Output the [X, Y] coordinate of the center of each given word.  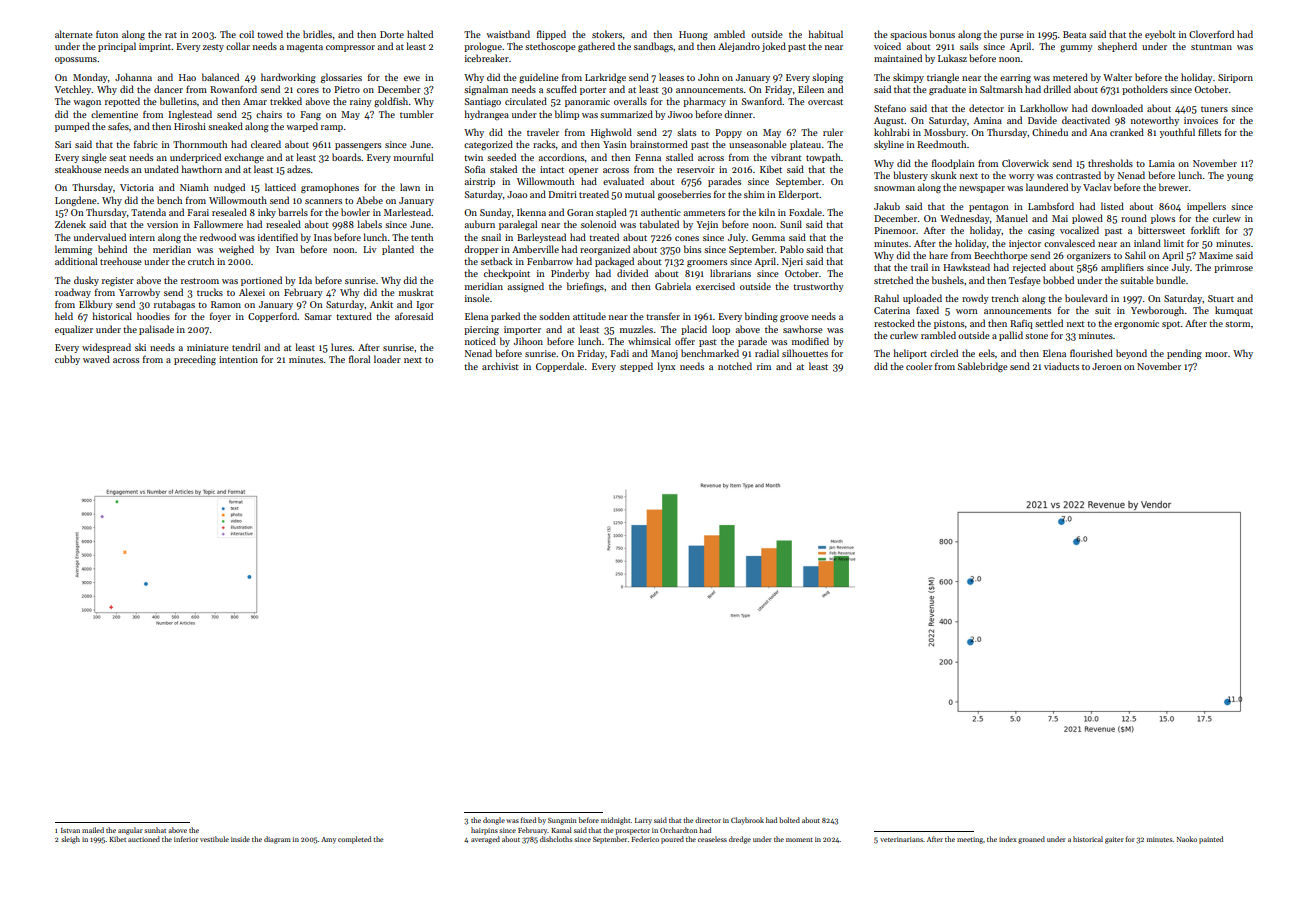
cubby [67, 360]
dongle [494, 821]
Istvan [70, 830]
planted [398, 250]
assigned [526, 287]
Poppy [728, 133]
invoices [1201, 120]
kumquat [1234, 311]
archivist [500, 366]
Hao [187, 77]
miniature [207, 347]
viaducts [1061, 366]
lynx [666, 367]
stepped [636, 367]
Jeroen [1107, 366]
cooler [919, 366]
